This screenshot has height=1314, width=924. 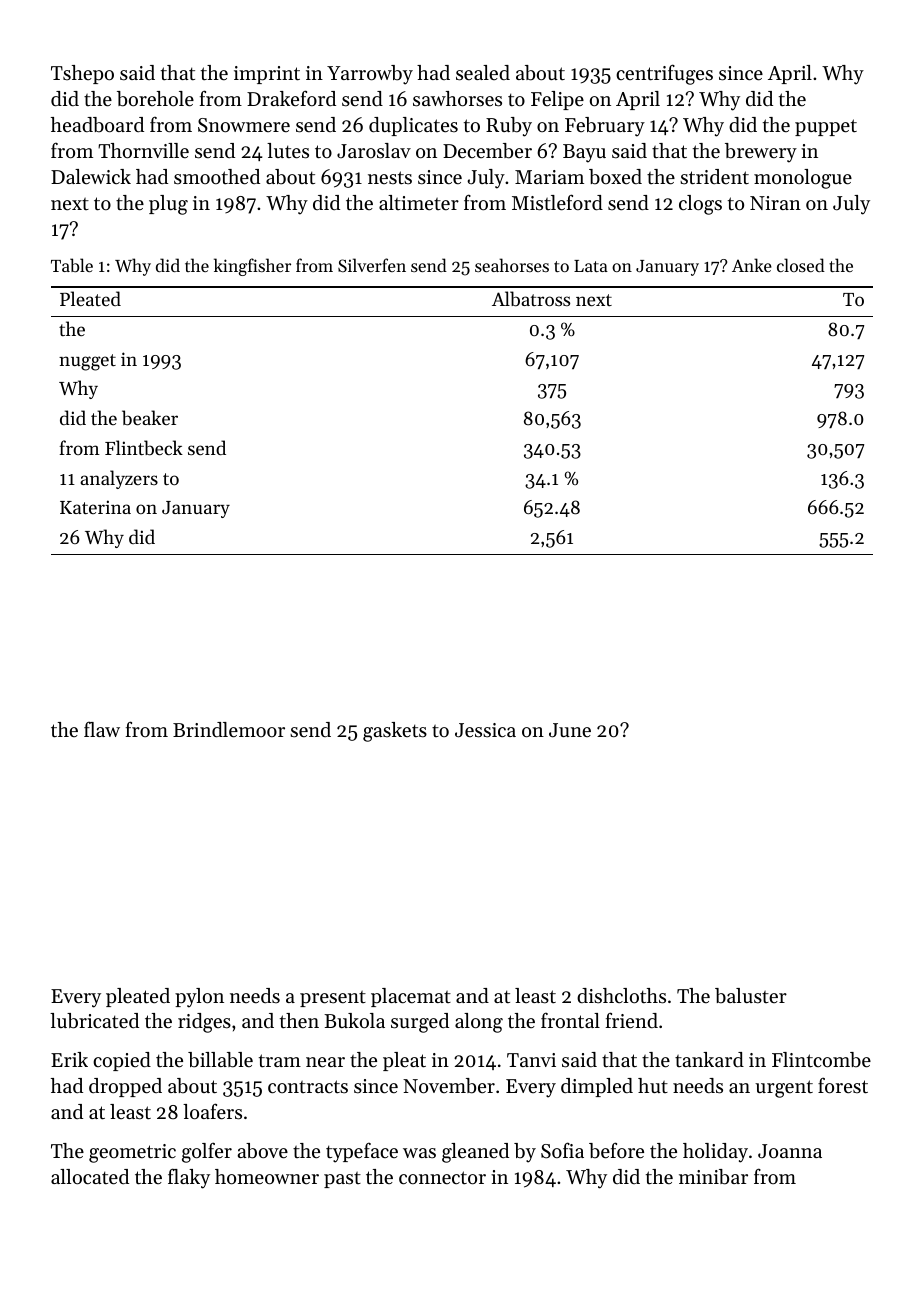 What do you see at coordinates (390, 178) in the screenshot?
I see `nests` at bounding box center [390, 178].
